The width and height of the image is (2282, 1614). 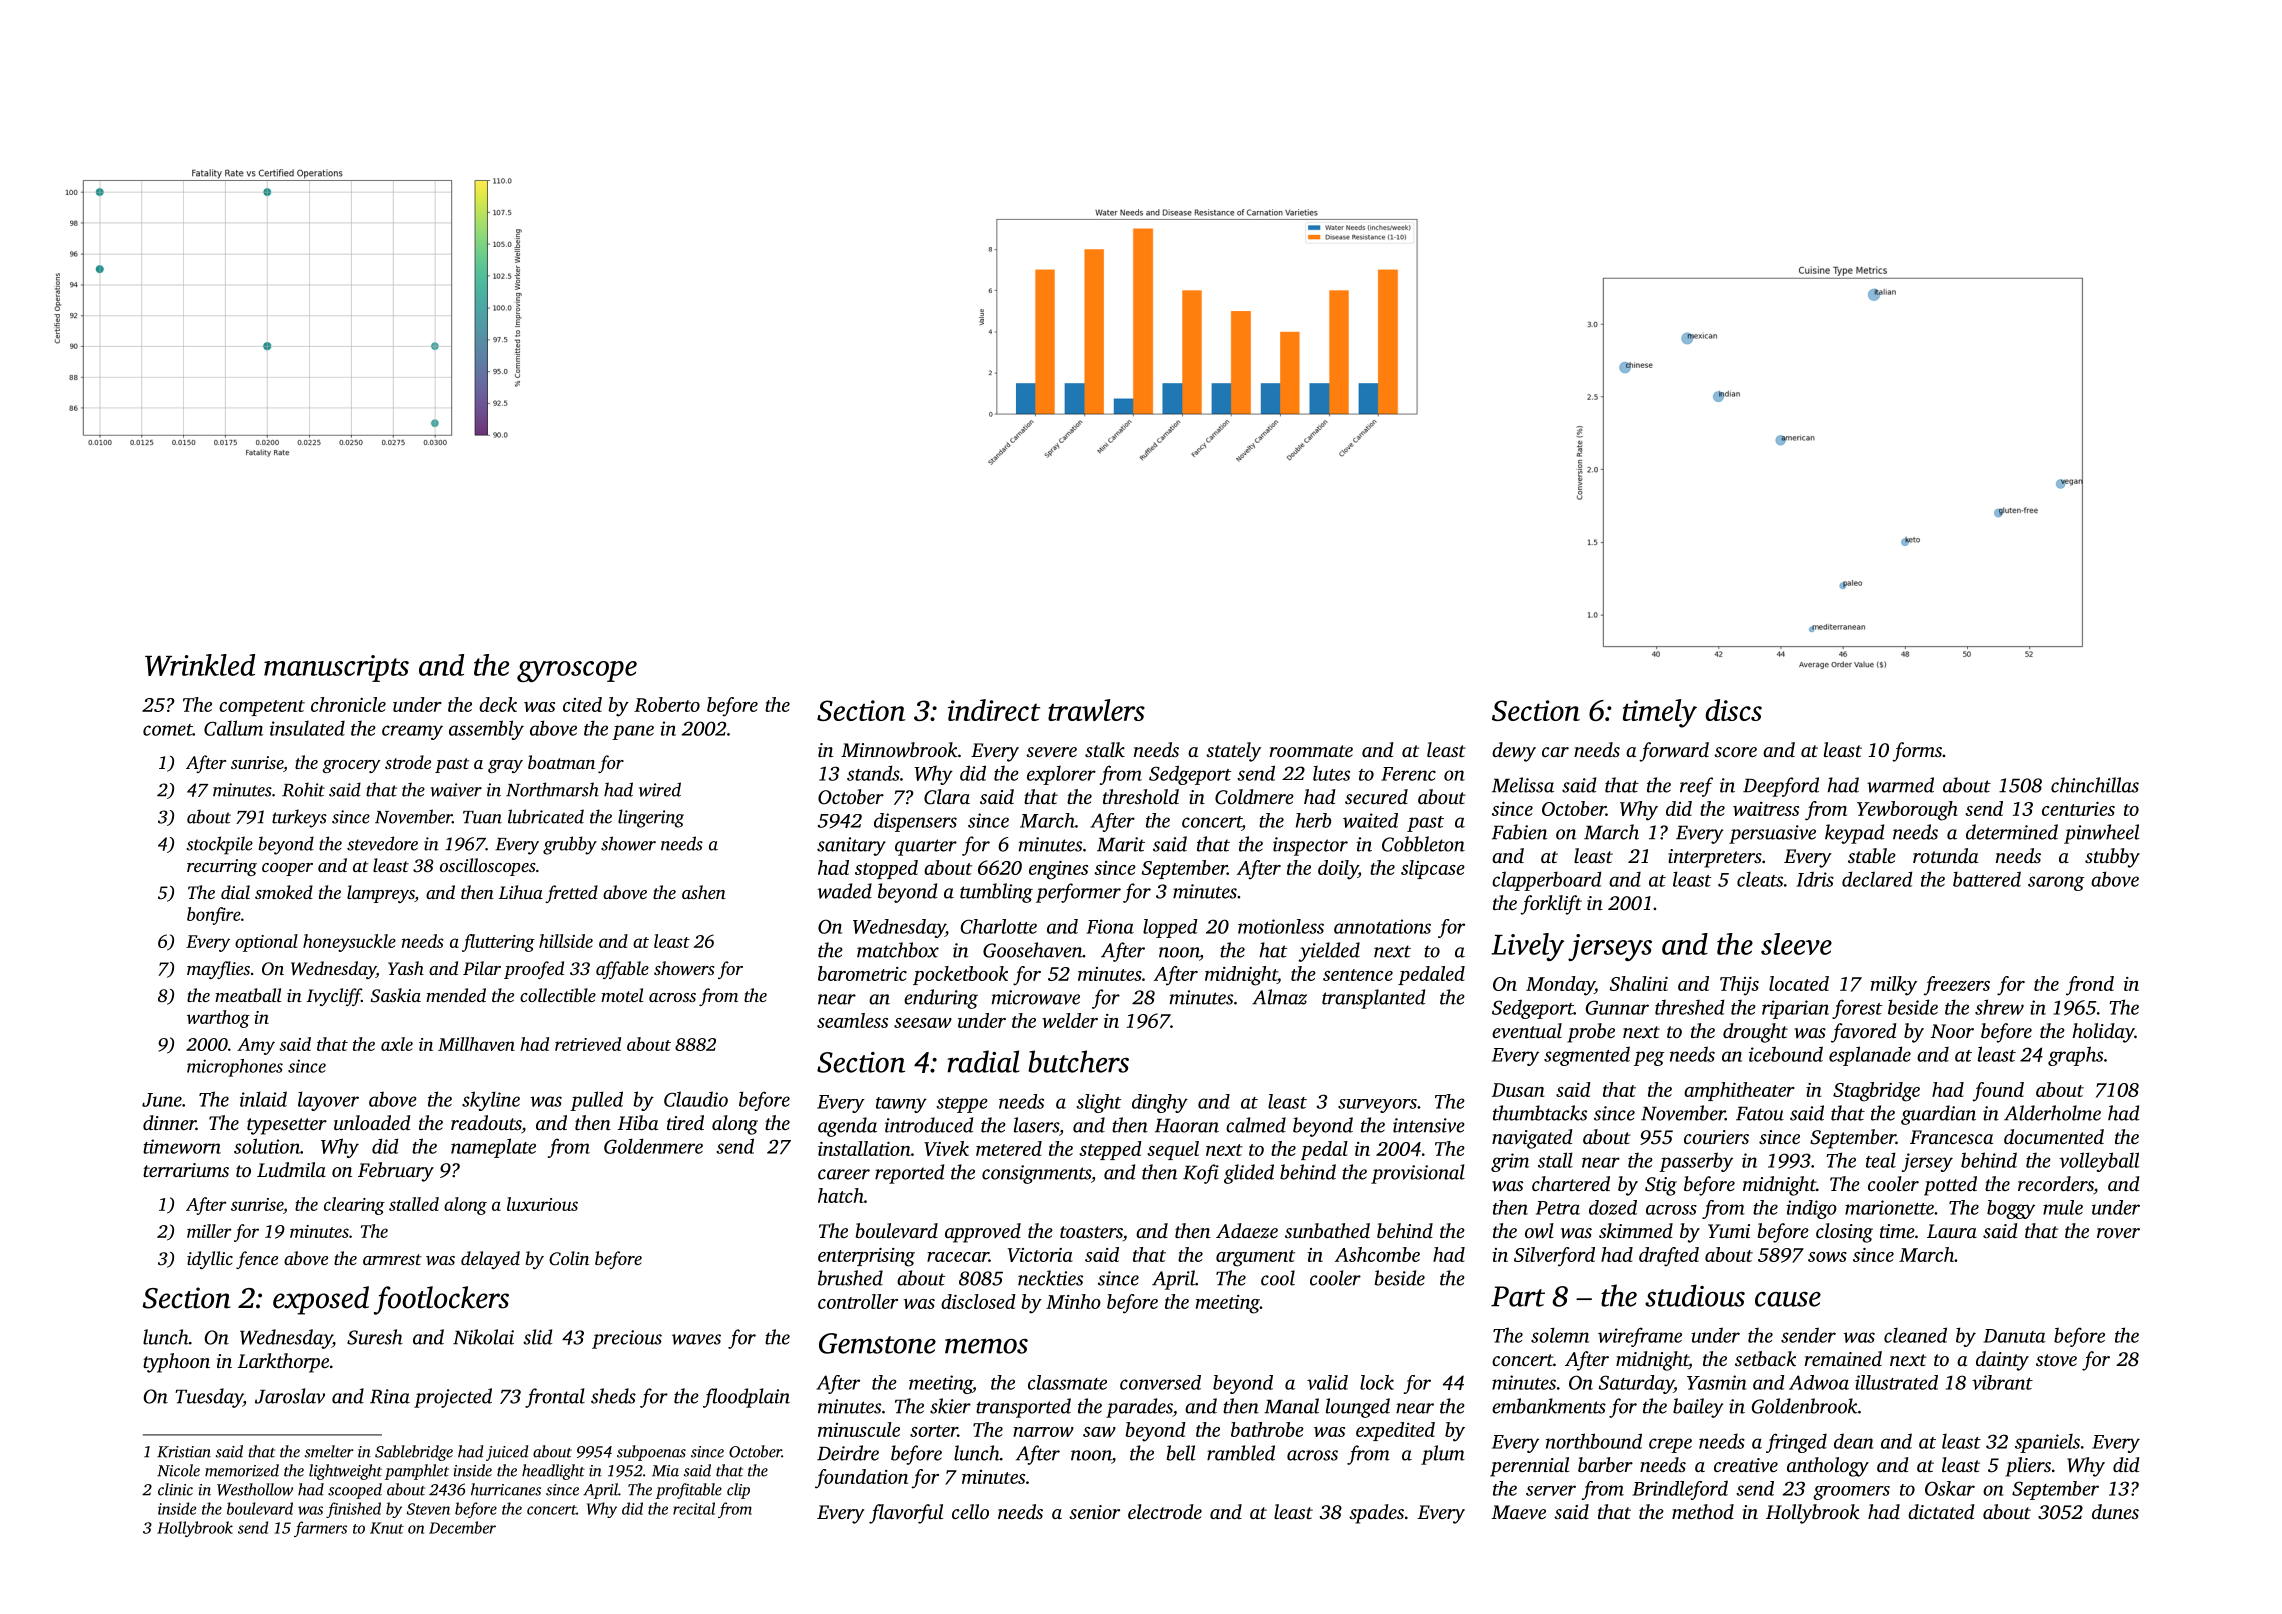 What do you see at coordinates (694, 1508) in the image?
I see `recital` at bounding box center [694, 1508].
